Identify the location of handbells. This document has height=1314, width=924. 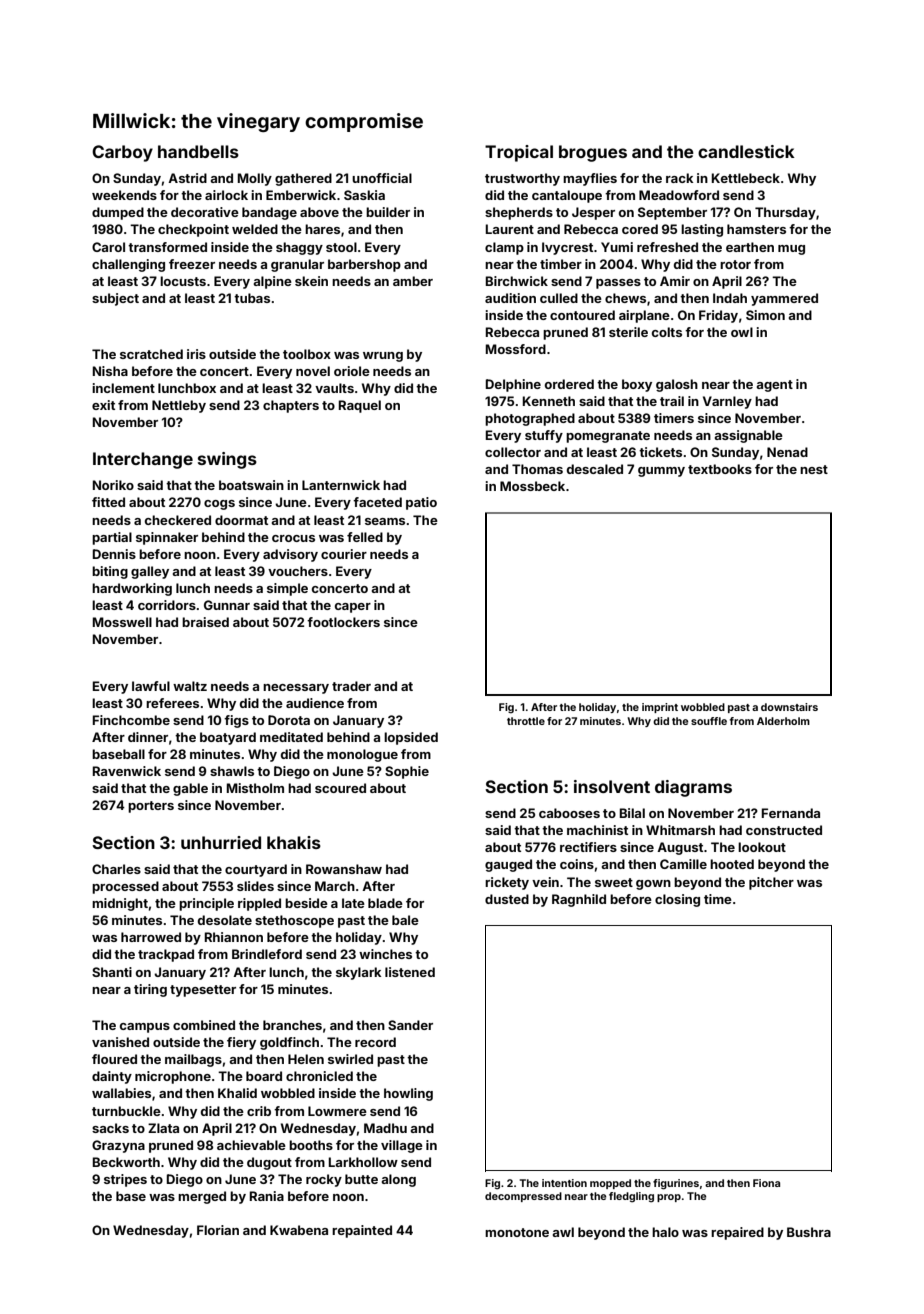
(198, 151).
